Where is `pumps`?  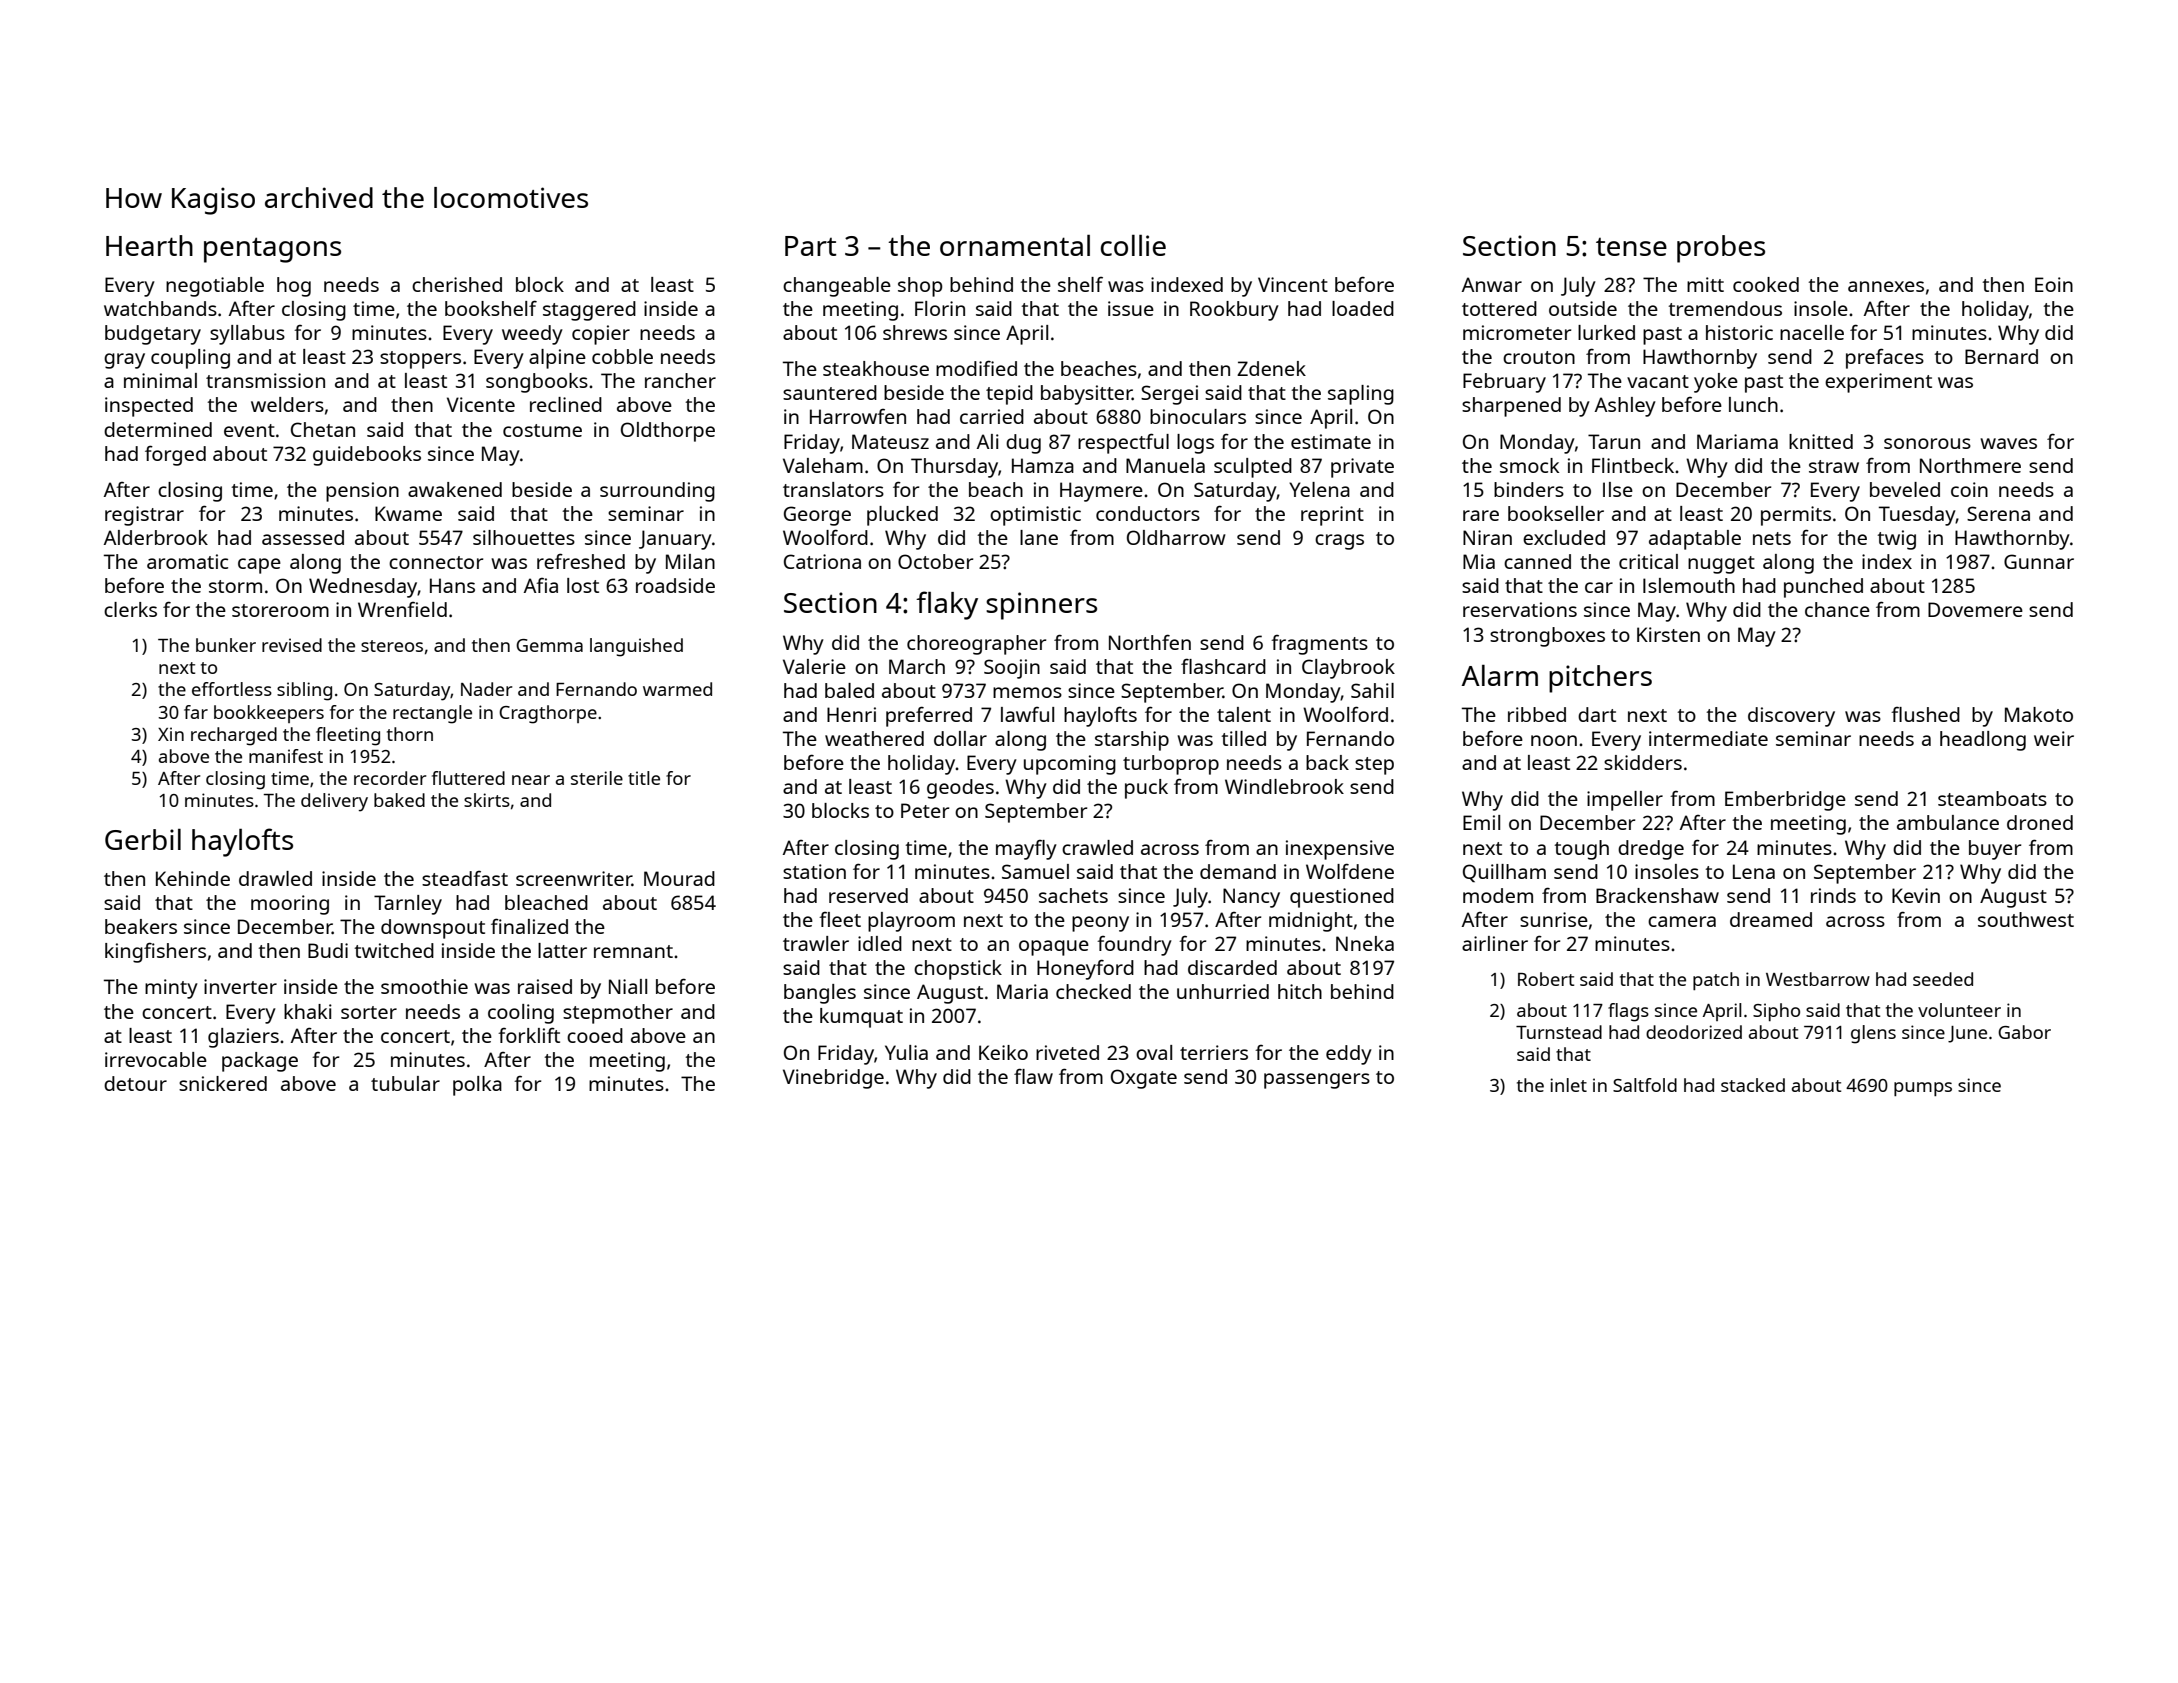
pumps is located at coordinates (1923, 1089).
